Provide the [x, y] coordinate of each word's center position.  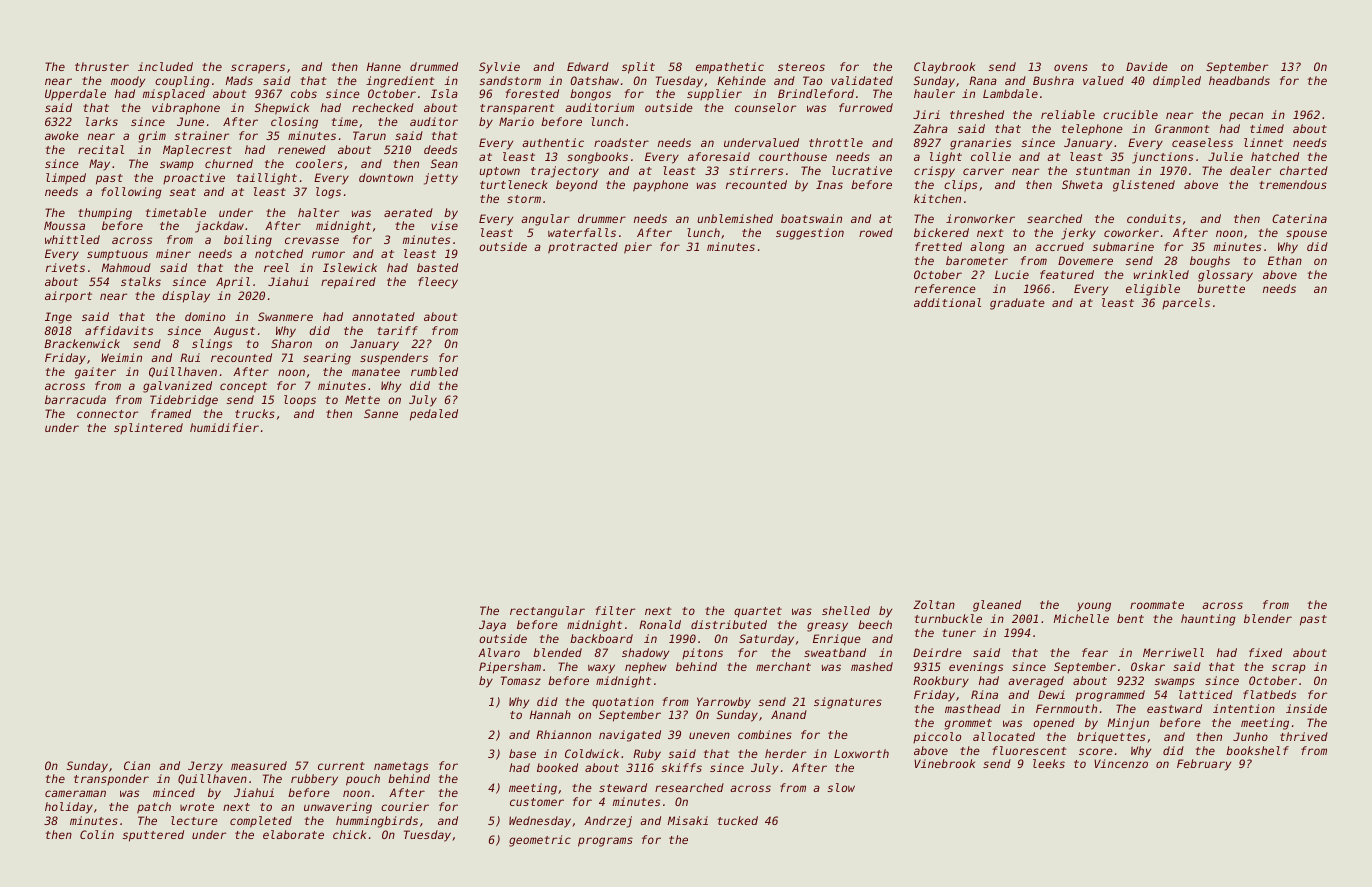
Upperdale [75, 95]
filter [615, 610]
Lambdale [1010, 93]
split [638, 68]
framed [171, 413]
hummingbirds [377, 822]
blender [1268, 618]
